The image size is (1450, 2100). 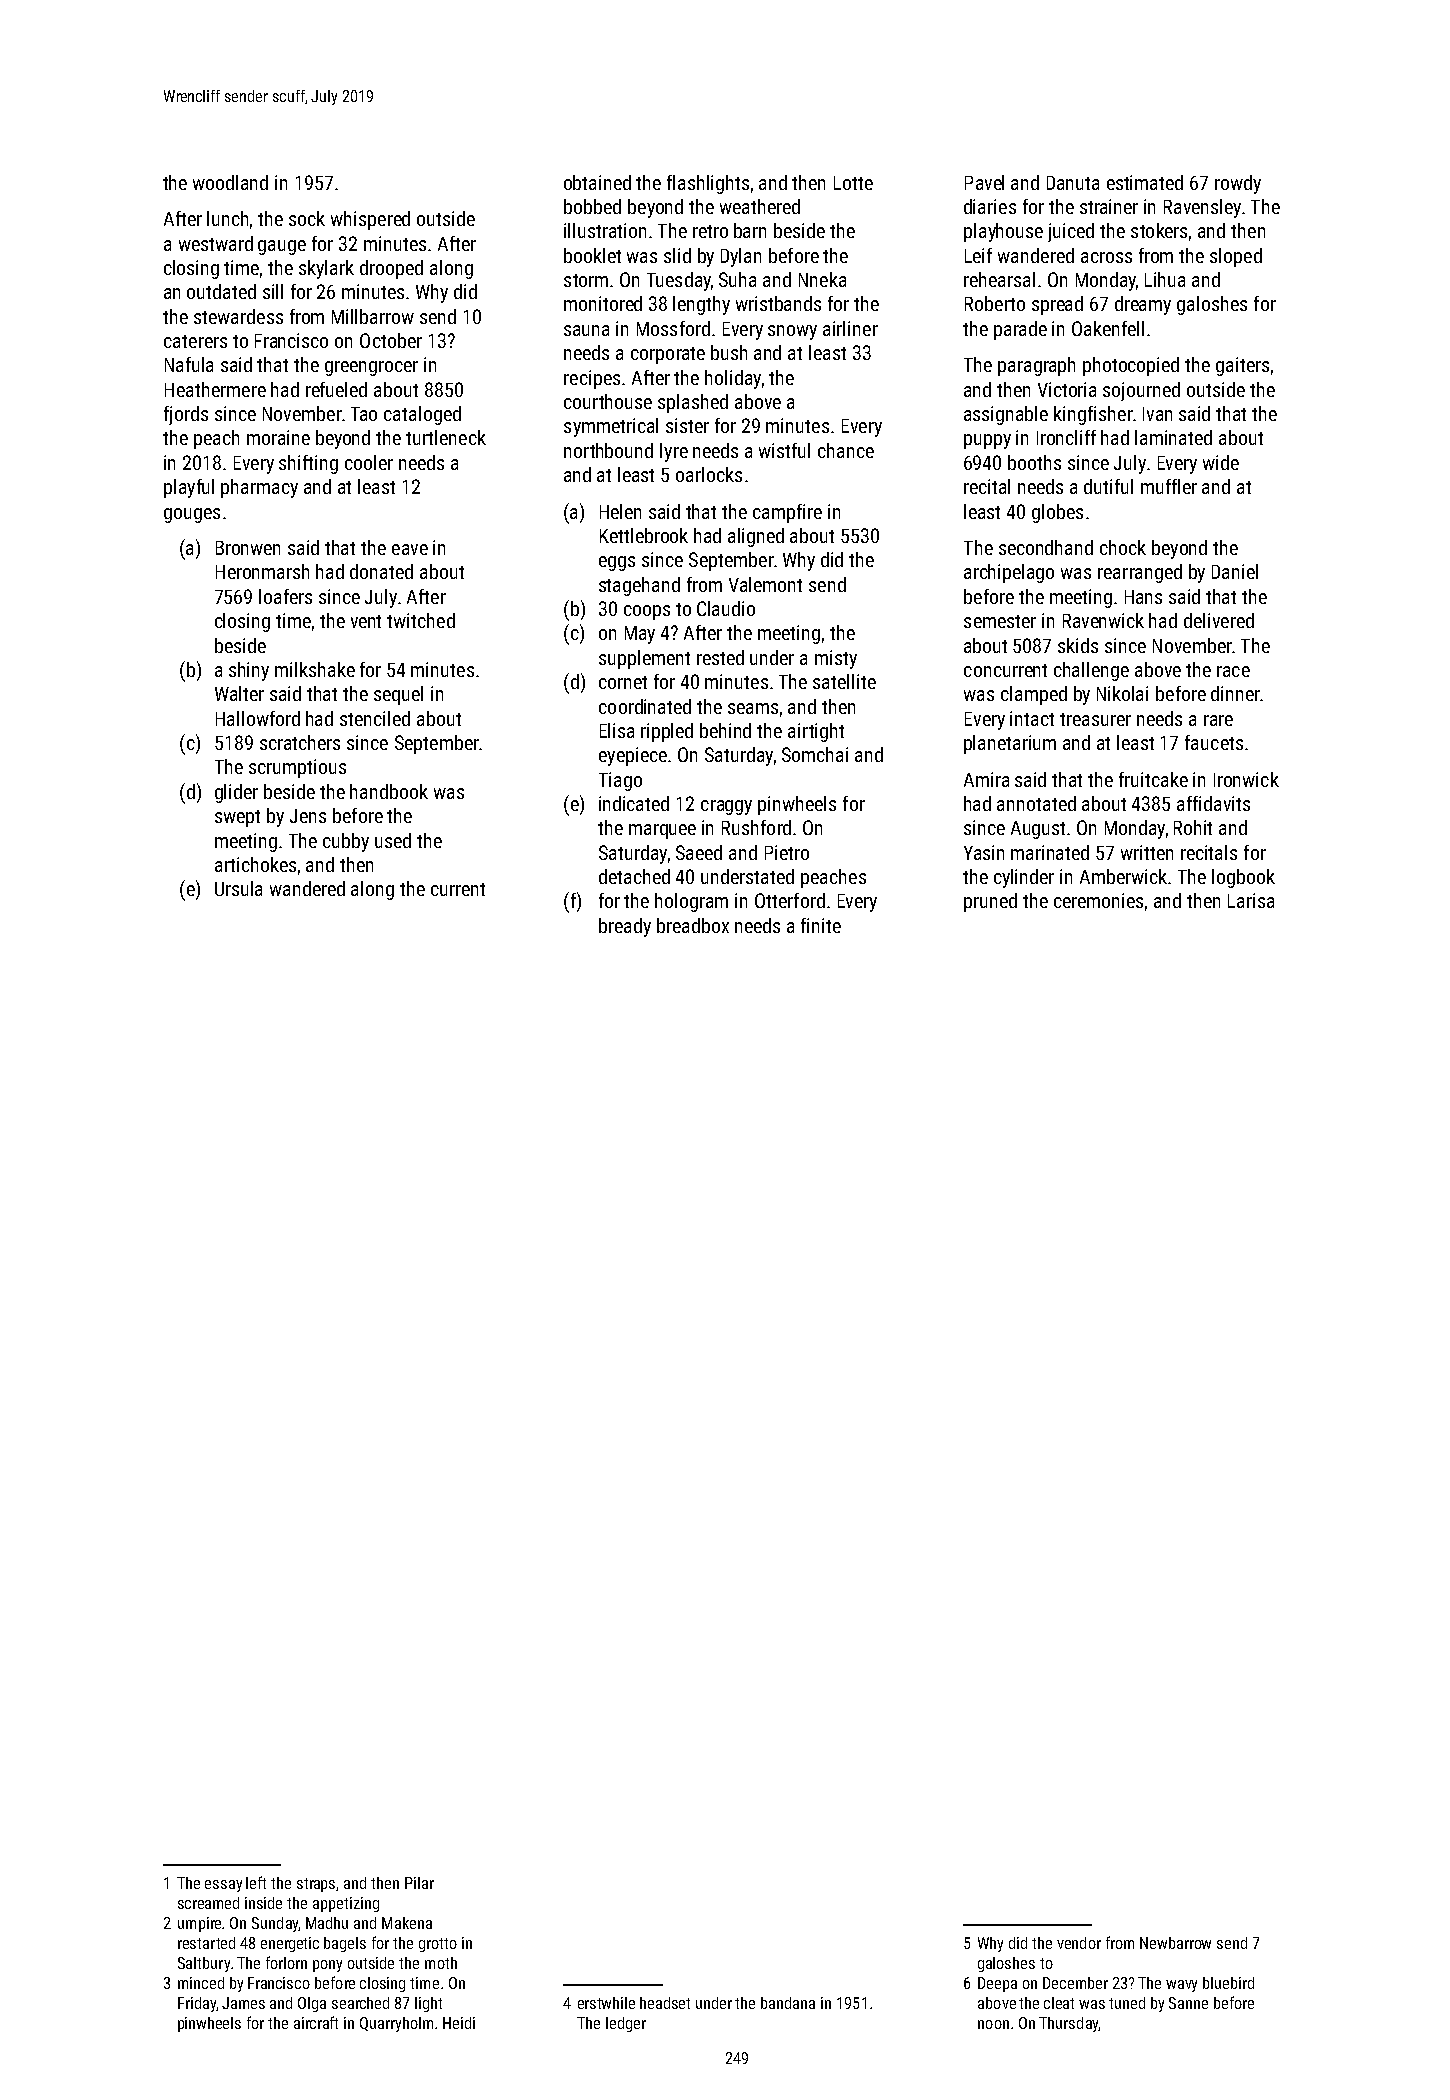 What do you see at coordinates (846, 450) in the screenshot?
I see `chance` at bounding box center [846, 450].
